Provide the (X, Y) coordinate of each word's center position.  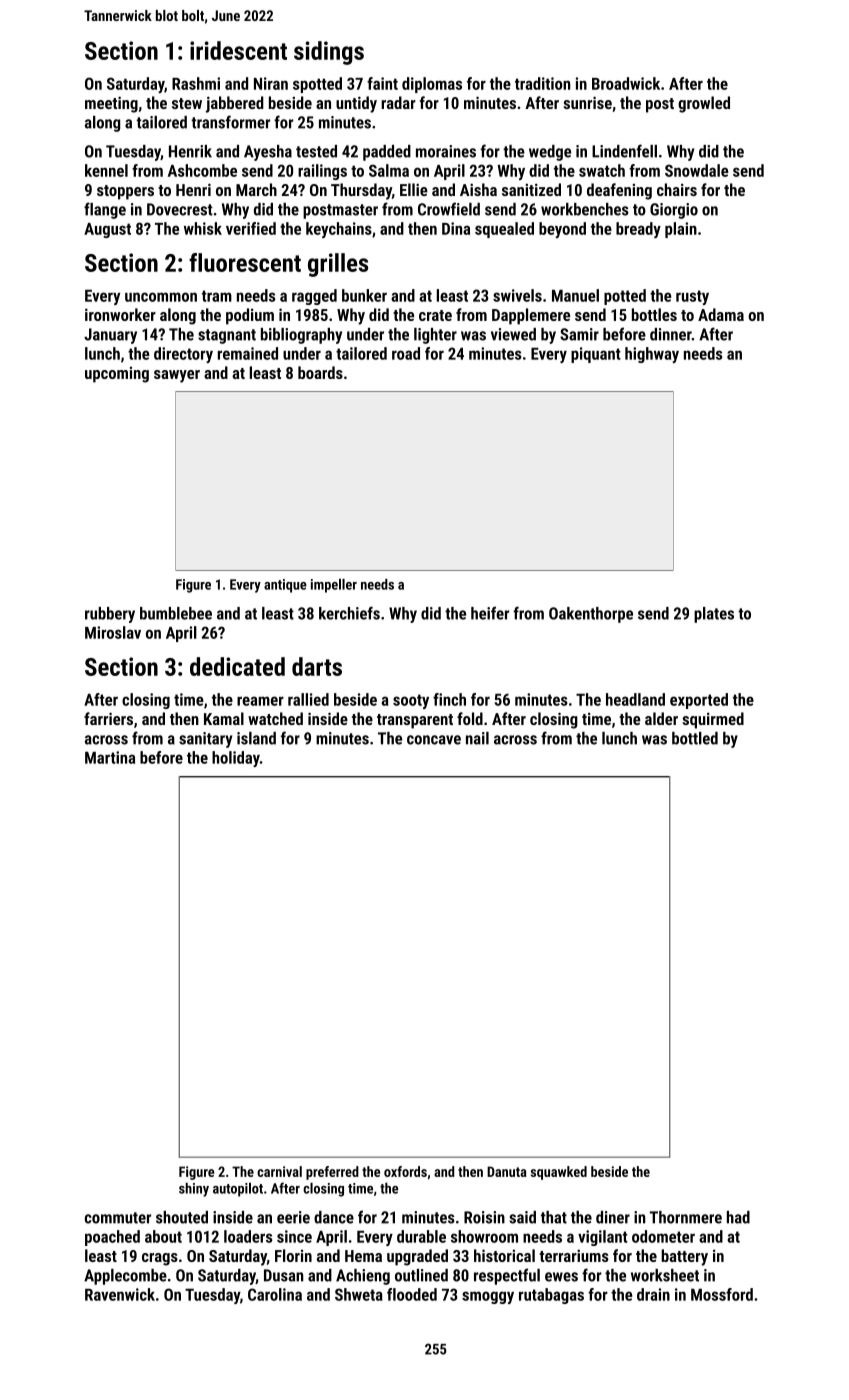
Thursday (361, 191)
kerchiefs (349, 613)
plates (714, 615)
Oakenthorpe (591, 615)
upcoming (117, 374)
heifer (490, 613)
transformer (230, 122)
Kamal (224, 718)
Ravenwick (120, 1294)
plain (681, 230)
